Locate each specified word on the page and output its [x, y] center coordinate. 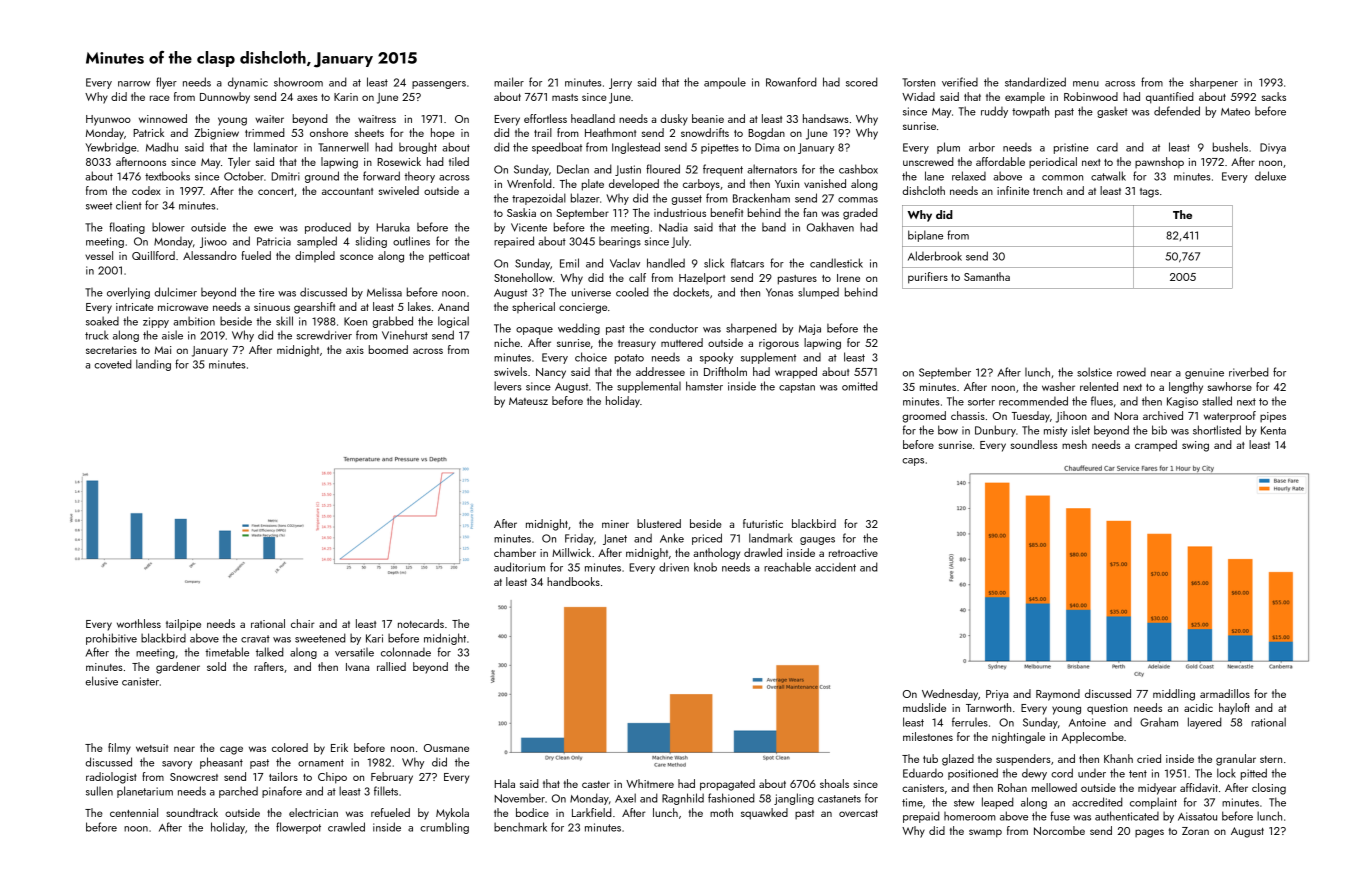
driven [674, 567]
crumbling [444, 828]
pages [1149, 833]
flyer [166, 83]
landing [153, 365]
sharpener [1214, 83]
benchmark [520, 827]
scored [862, 82]
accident [835, 567]
